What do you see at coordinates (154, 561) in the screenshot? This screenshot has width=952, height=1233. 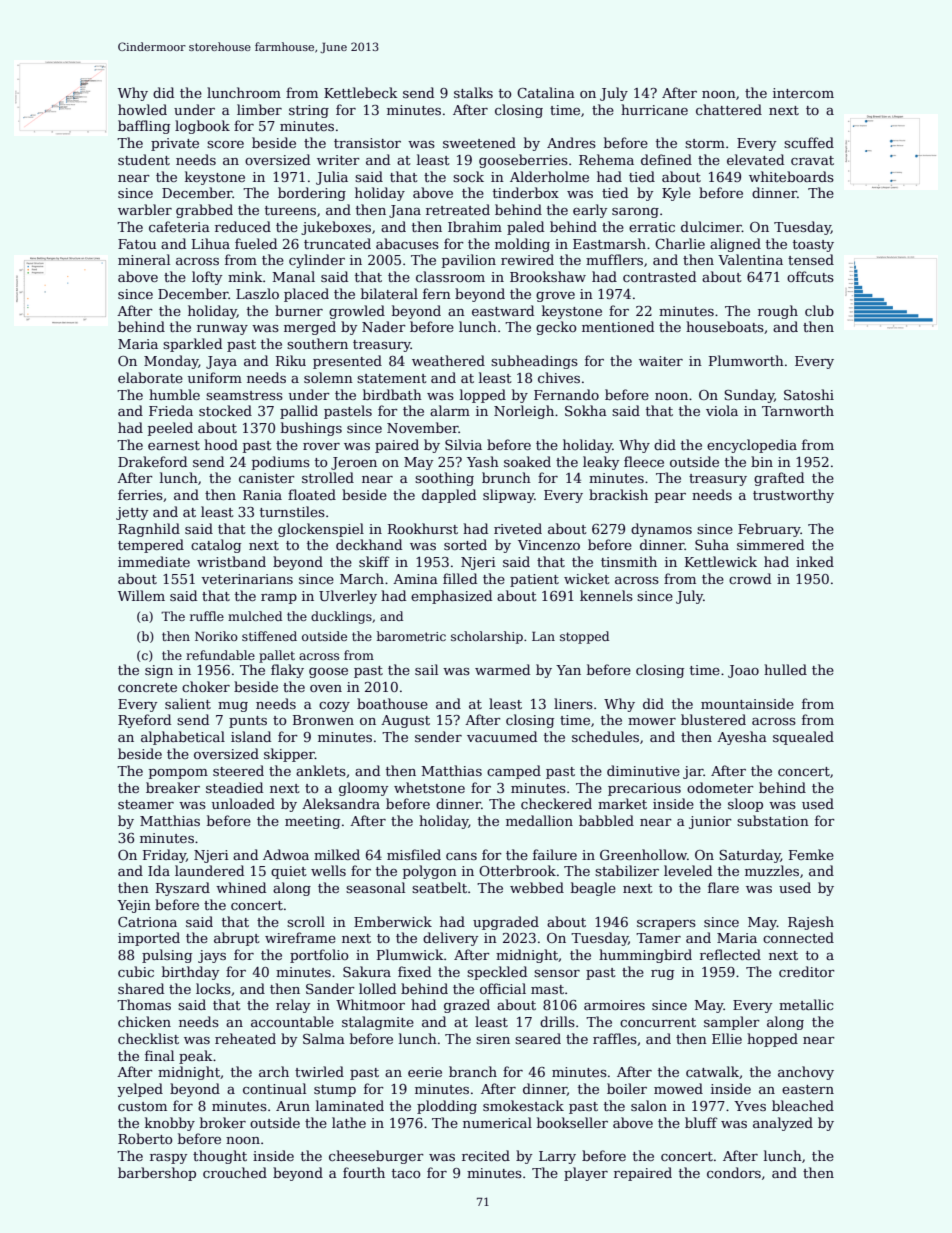 I see `immediate` at bounding box center [154, 561].
